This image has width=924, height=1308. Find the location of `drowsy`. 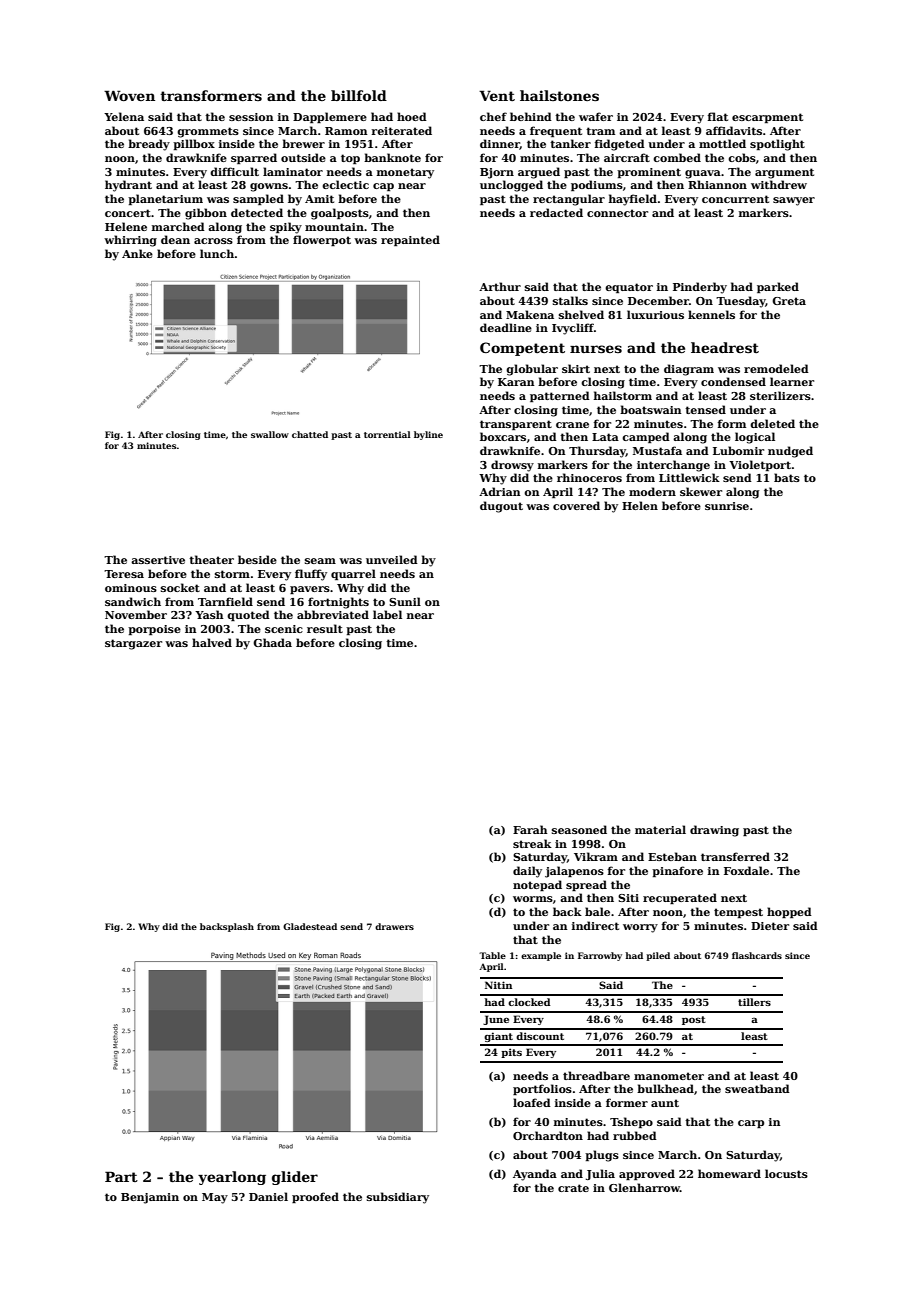

drowsy is located at coordinates (512, 466).
